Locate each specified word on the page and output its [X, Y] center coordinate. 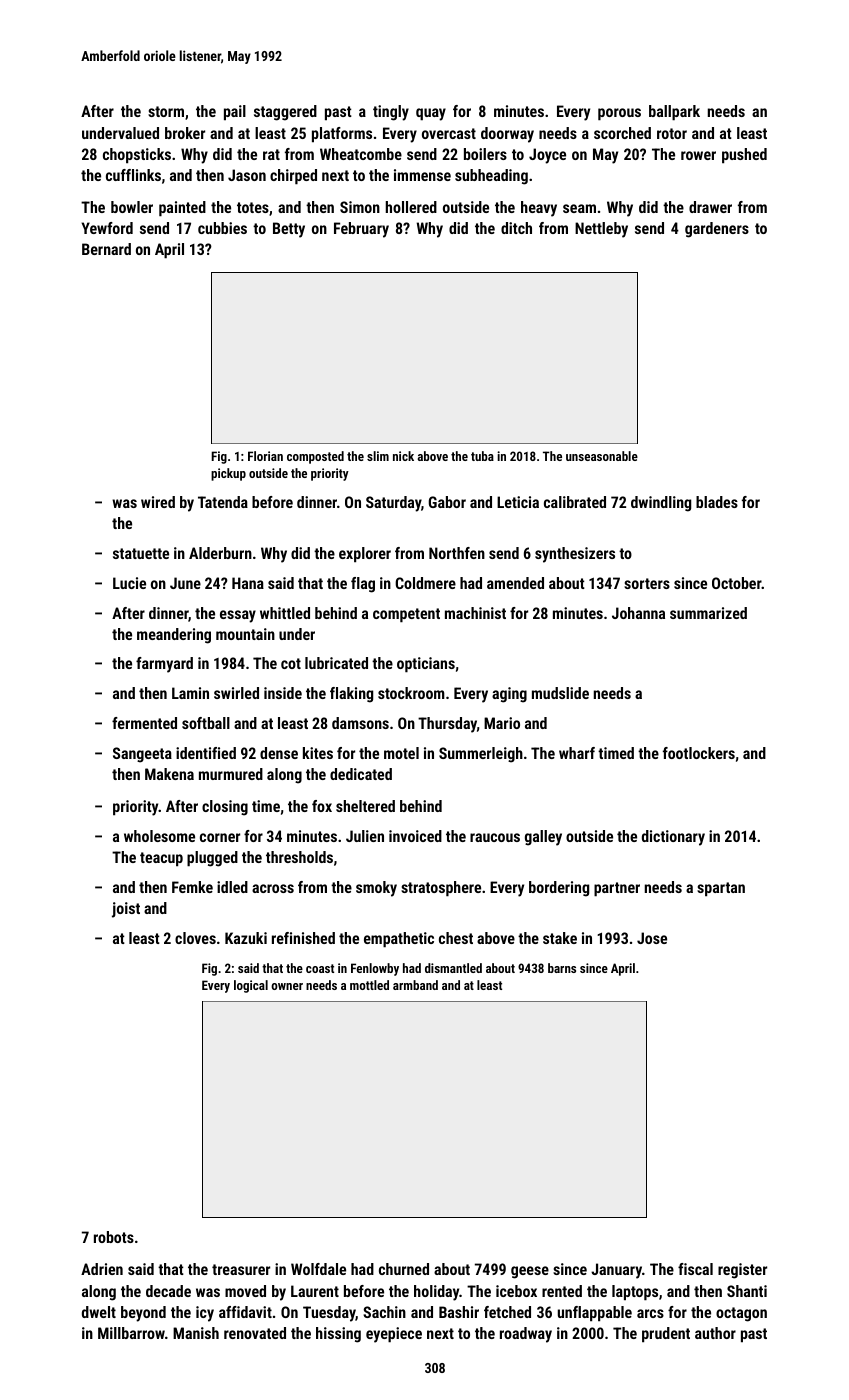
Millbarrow [131, 1333]
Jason [247, 175]
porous [619, 114]
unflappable [595, 1314]
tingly [391, 113]
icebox [516, 1291]
